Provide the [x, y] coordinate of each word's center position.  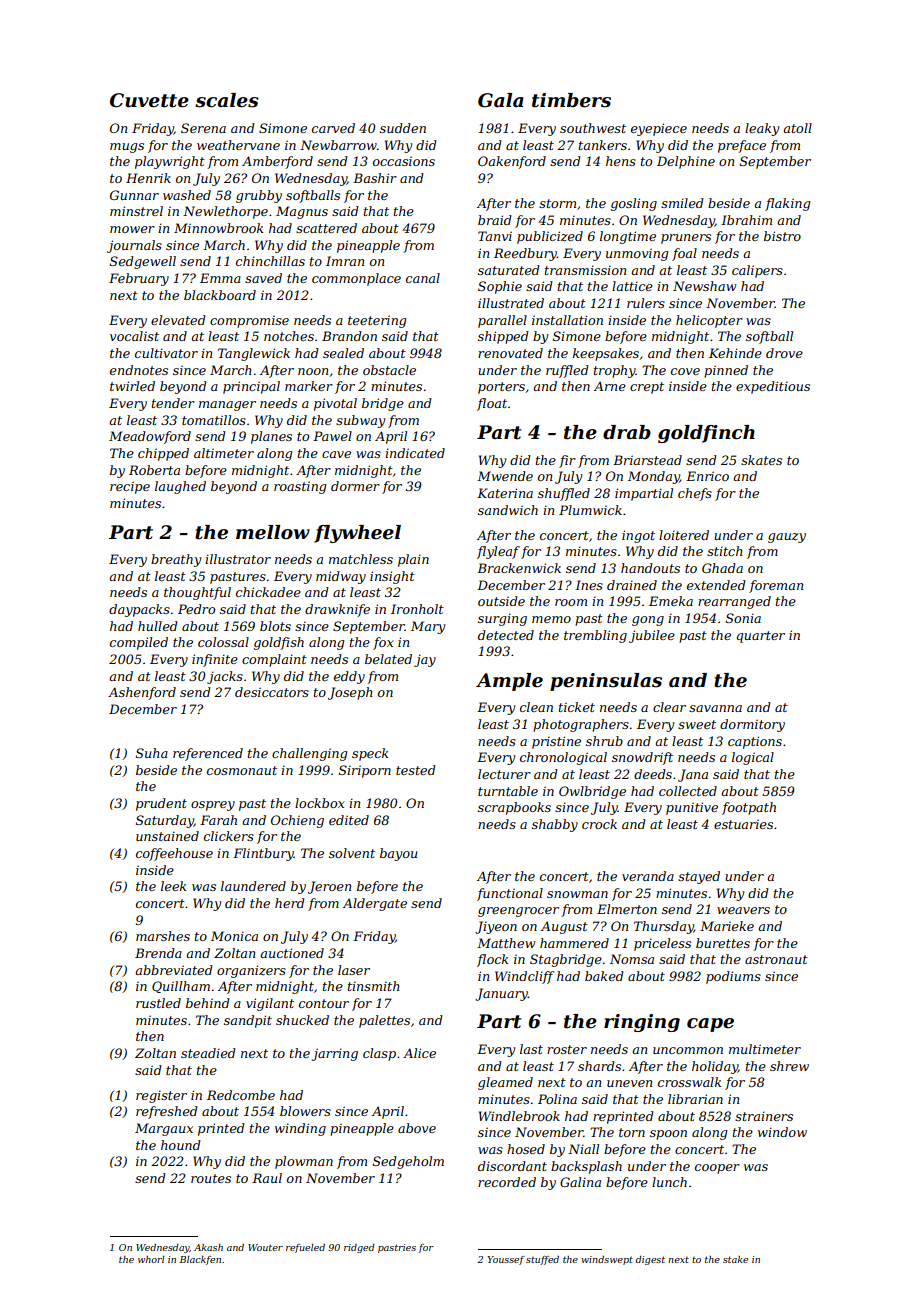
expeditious [773, 387]
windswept [607, 1260]
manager [227, 406]
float [492, 404]
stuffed [542, 1260]
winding [300, 1129]
